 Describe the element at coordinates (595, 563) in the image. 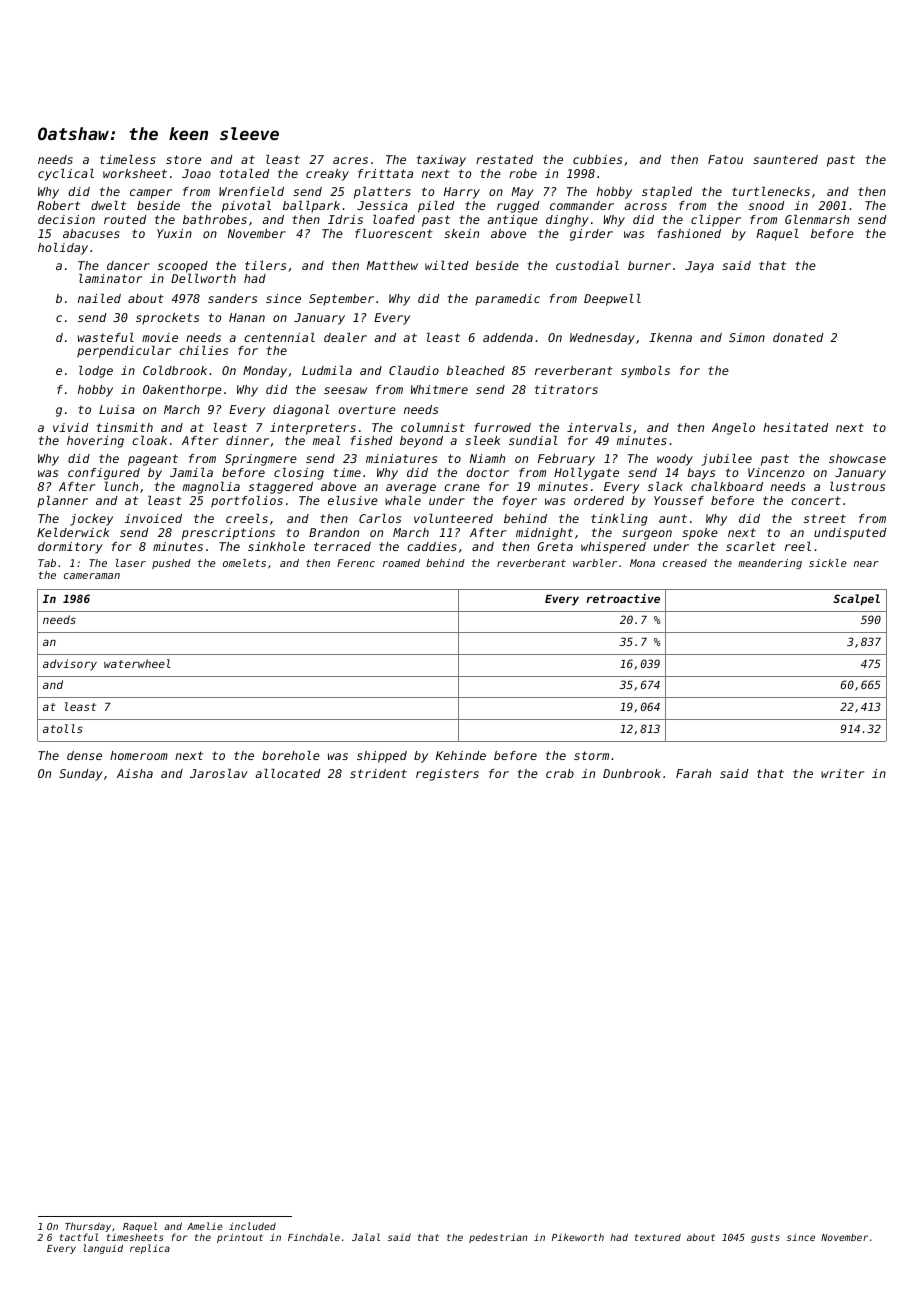

I see `warbler` at that location.
